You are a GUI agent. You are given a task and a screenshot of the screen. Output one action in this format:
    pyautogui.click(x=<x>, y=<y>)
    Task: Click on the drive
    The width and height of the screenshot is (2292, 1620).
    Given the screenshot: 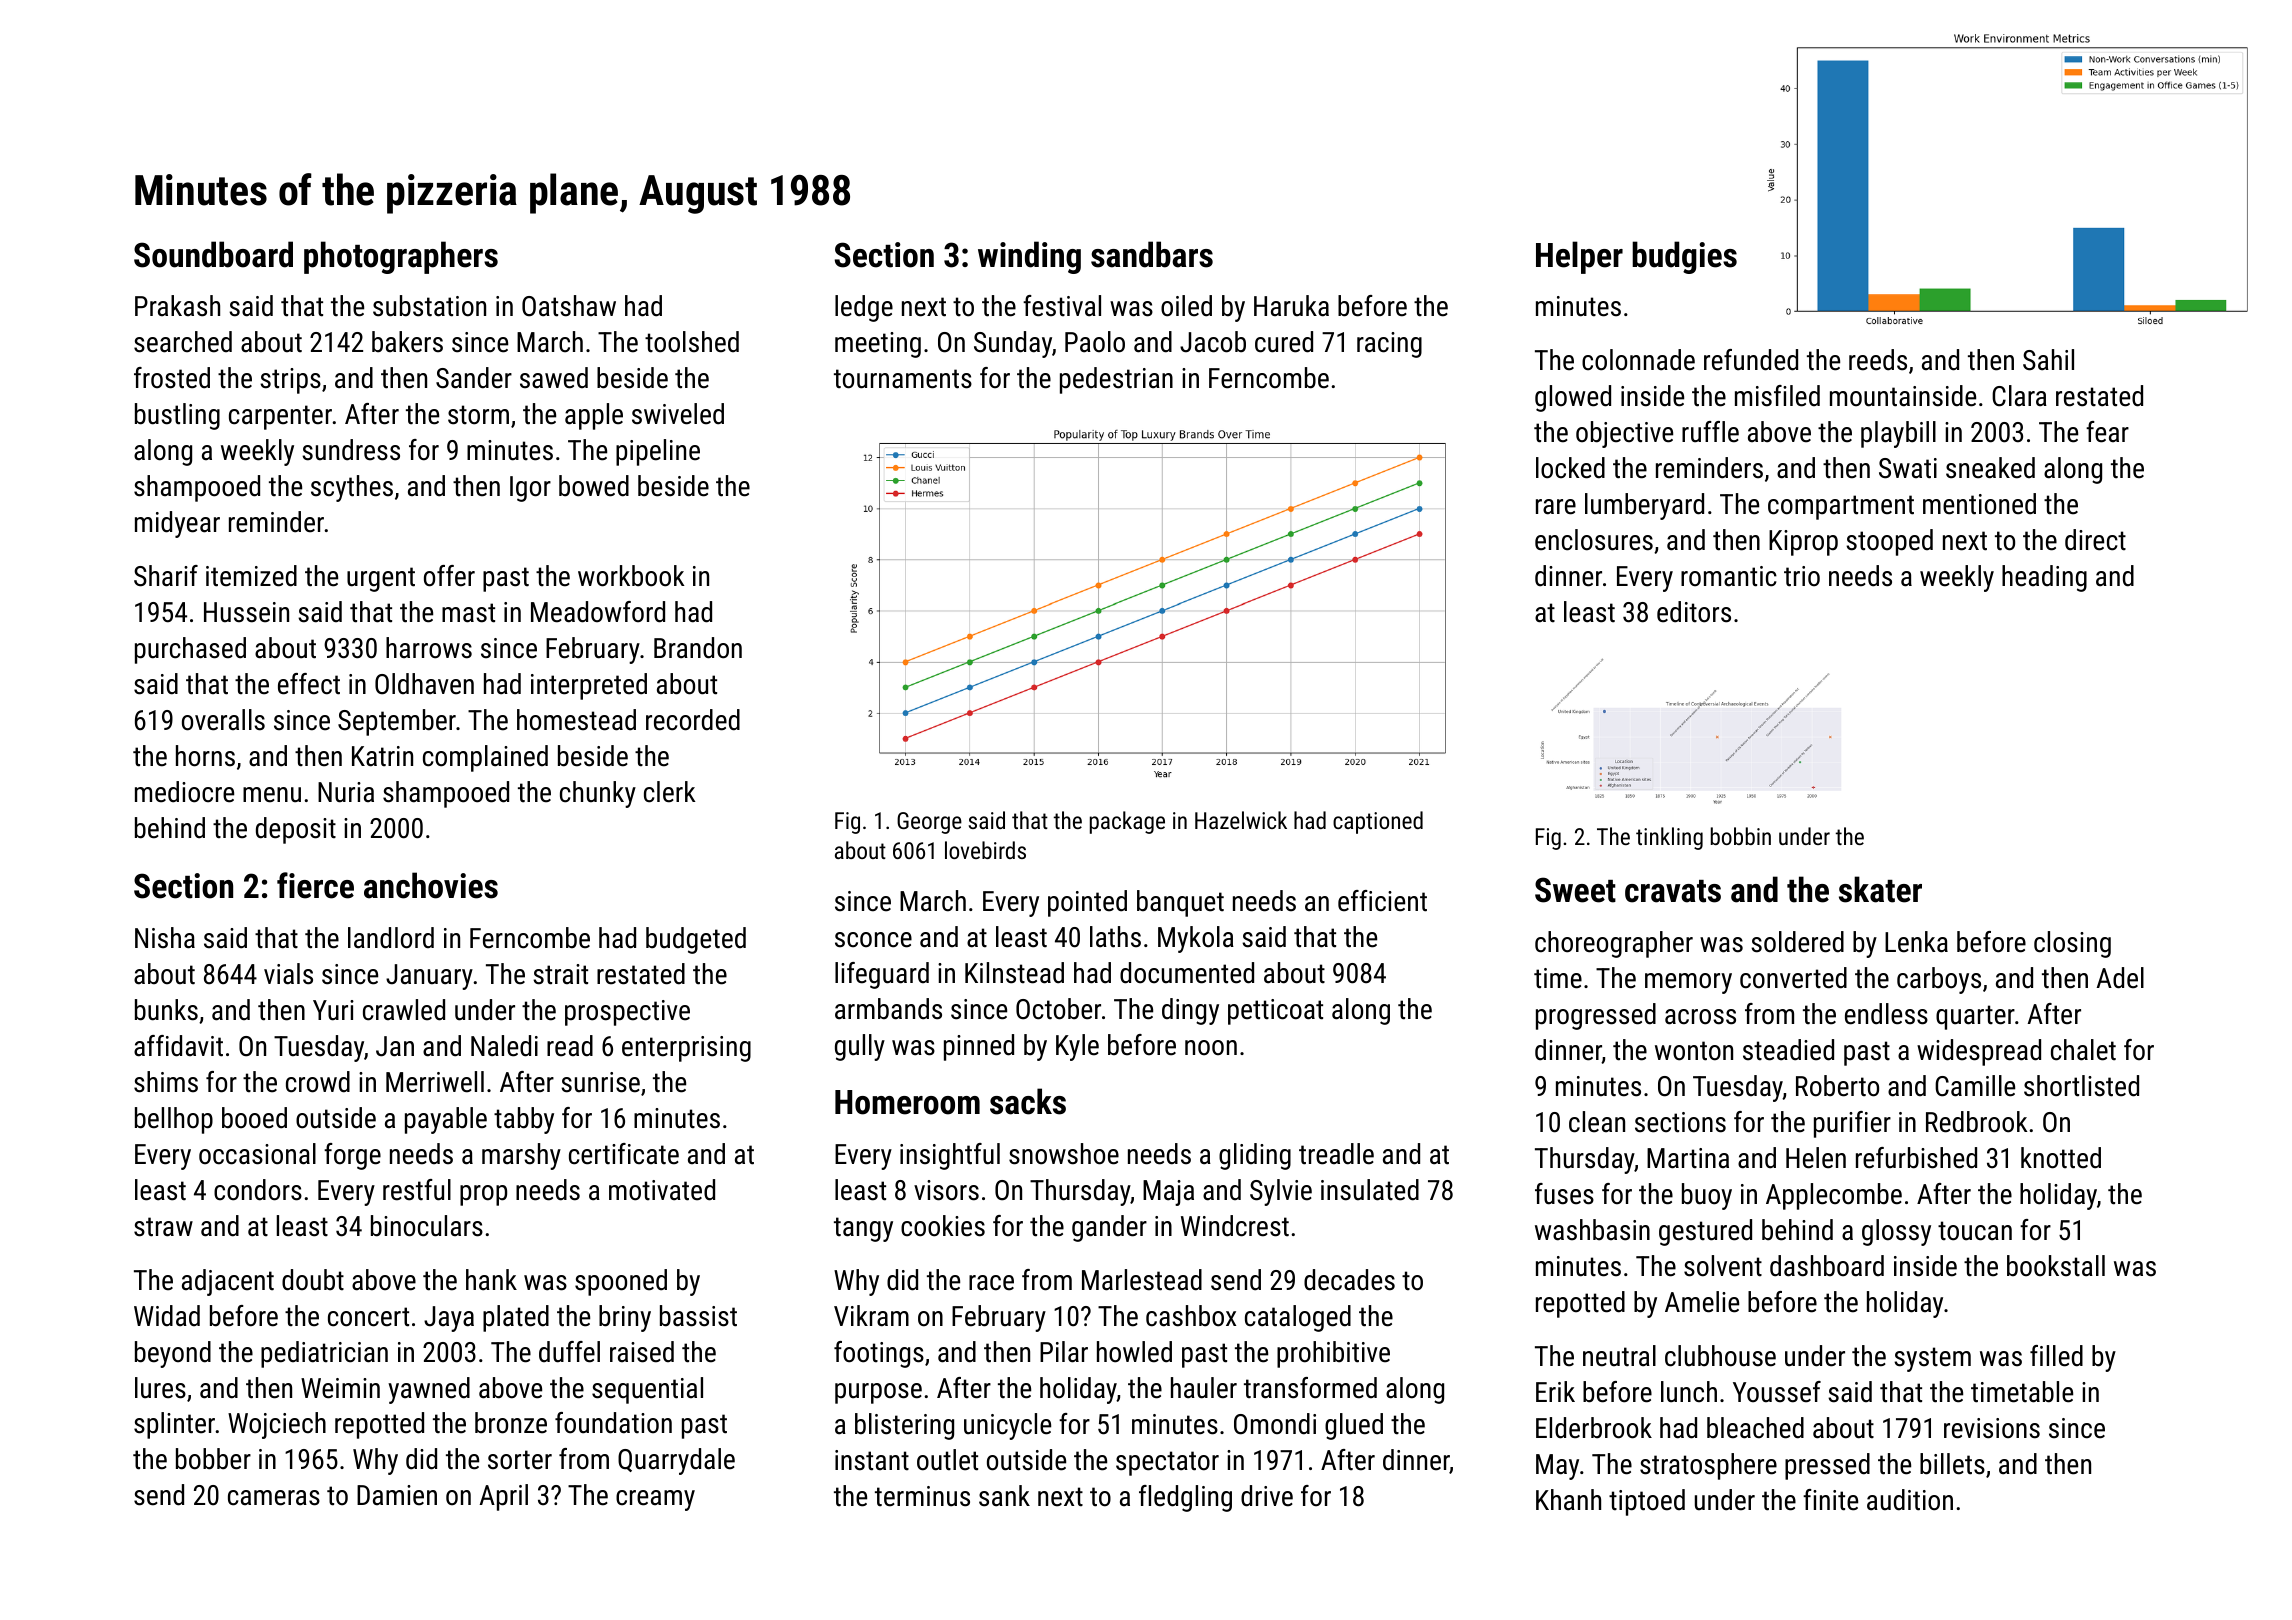 What is the action you would take?
    pyautogui.click(x=1267, y=1496)
